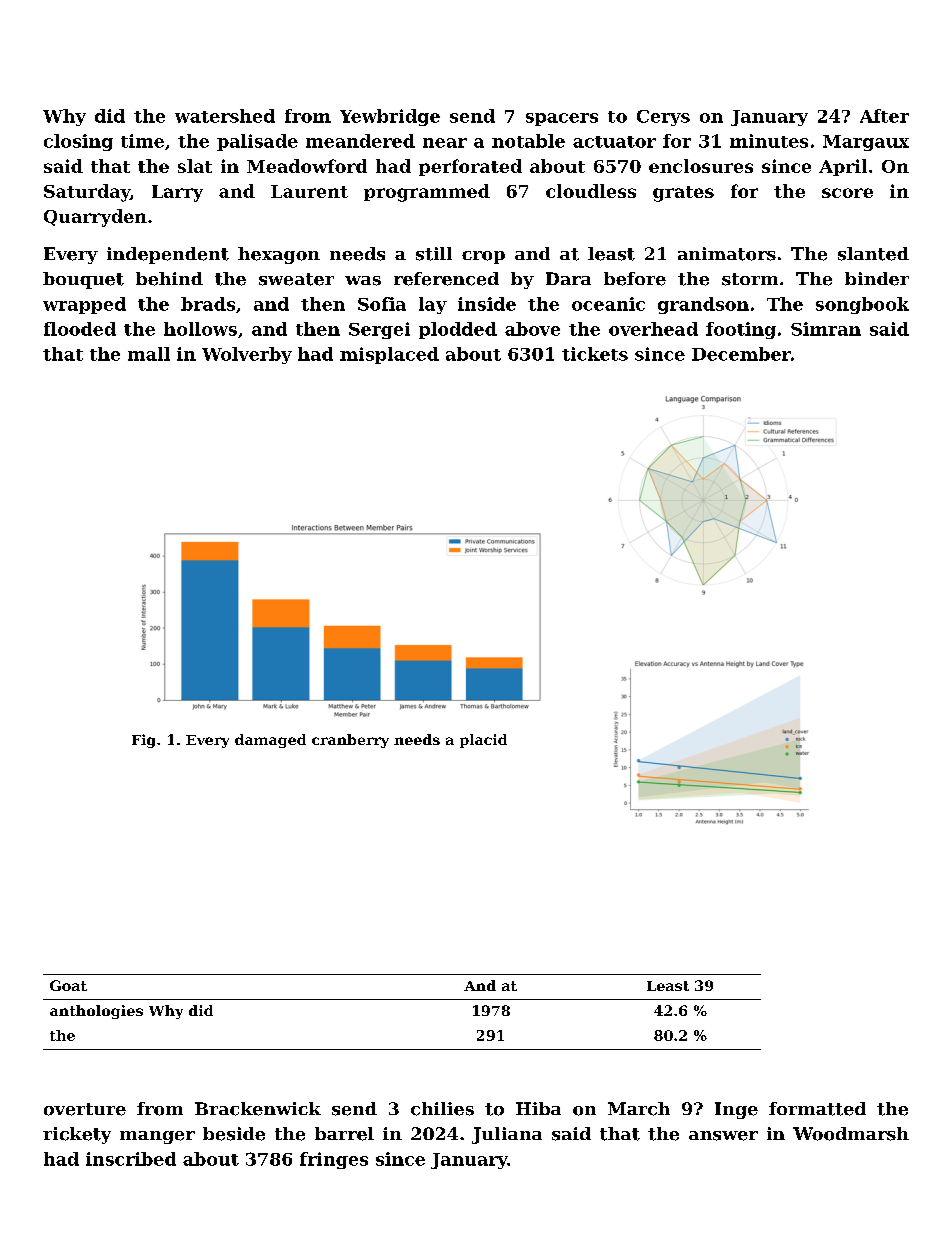 The height and width of the page is (1233, 952). I want to click on cranberry, so click(350, 741).
